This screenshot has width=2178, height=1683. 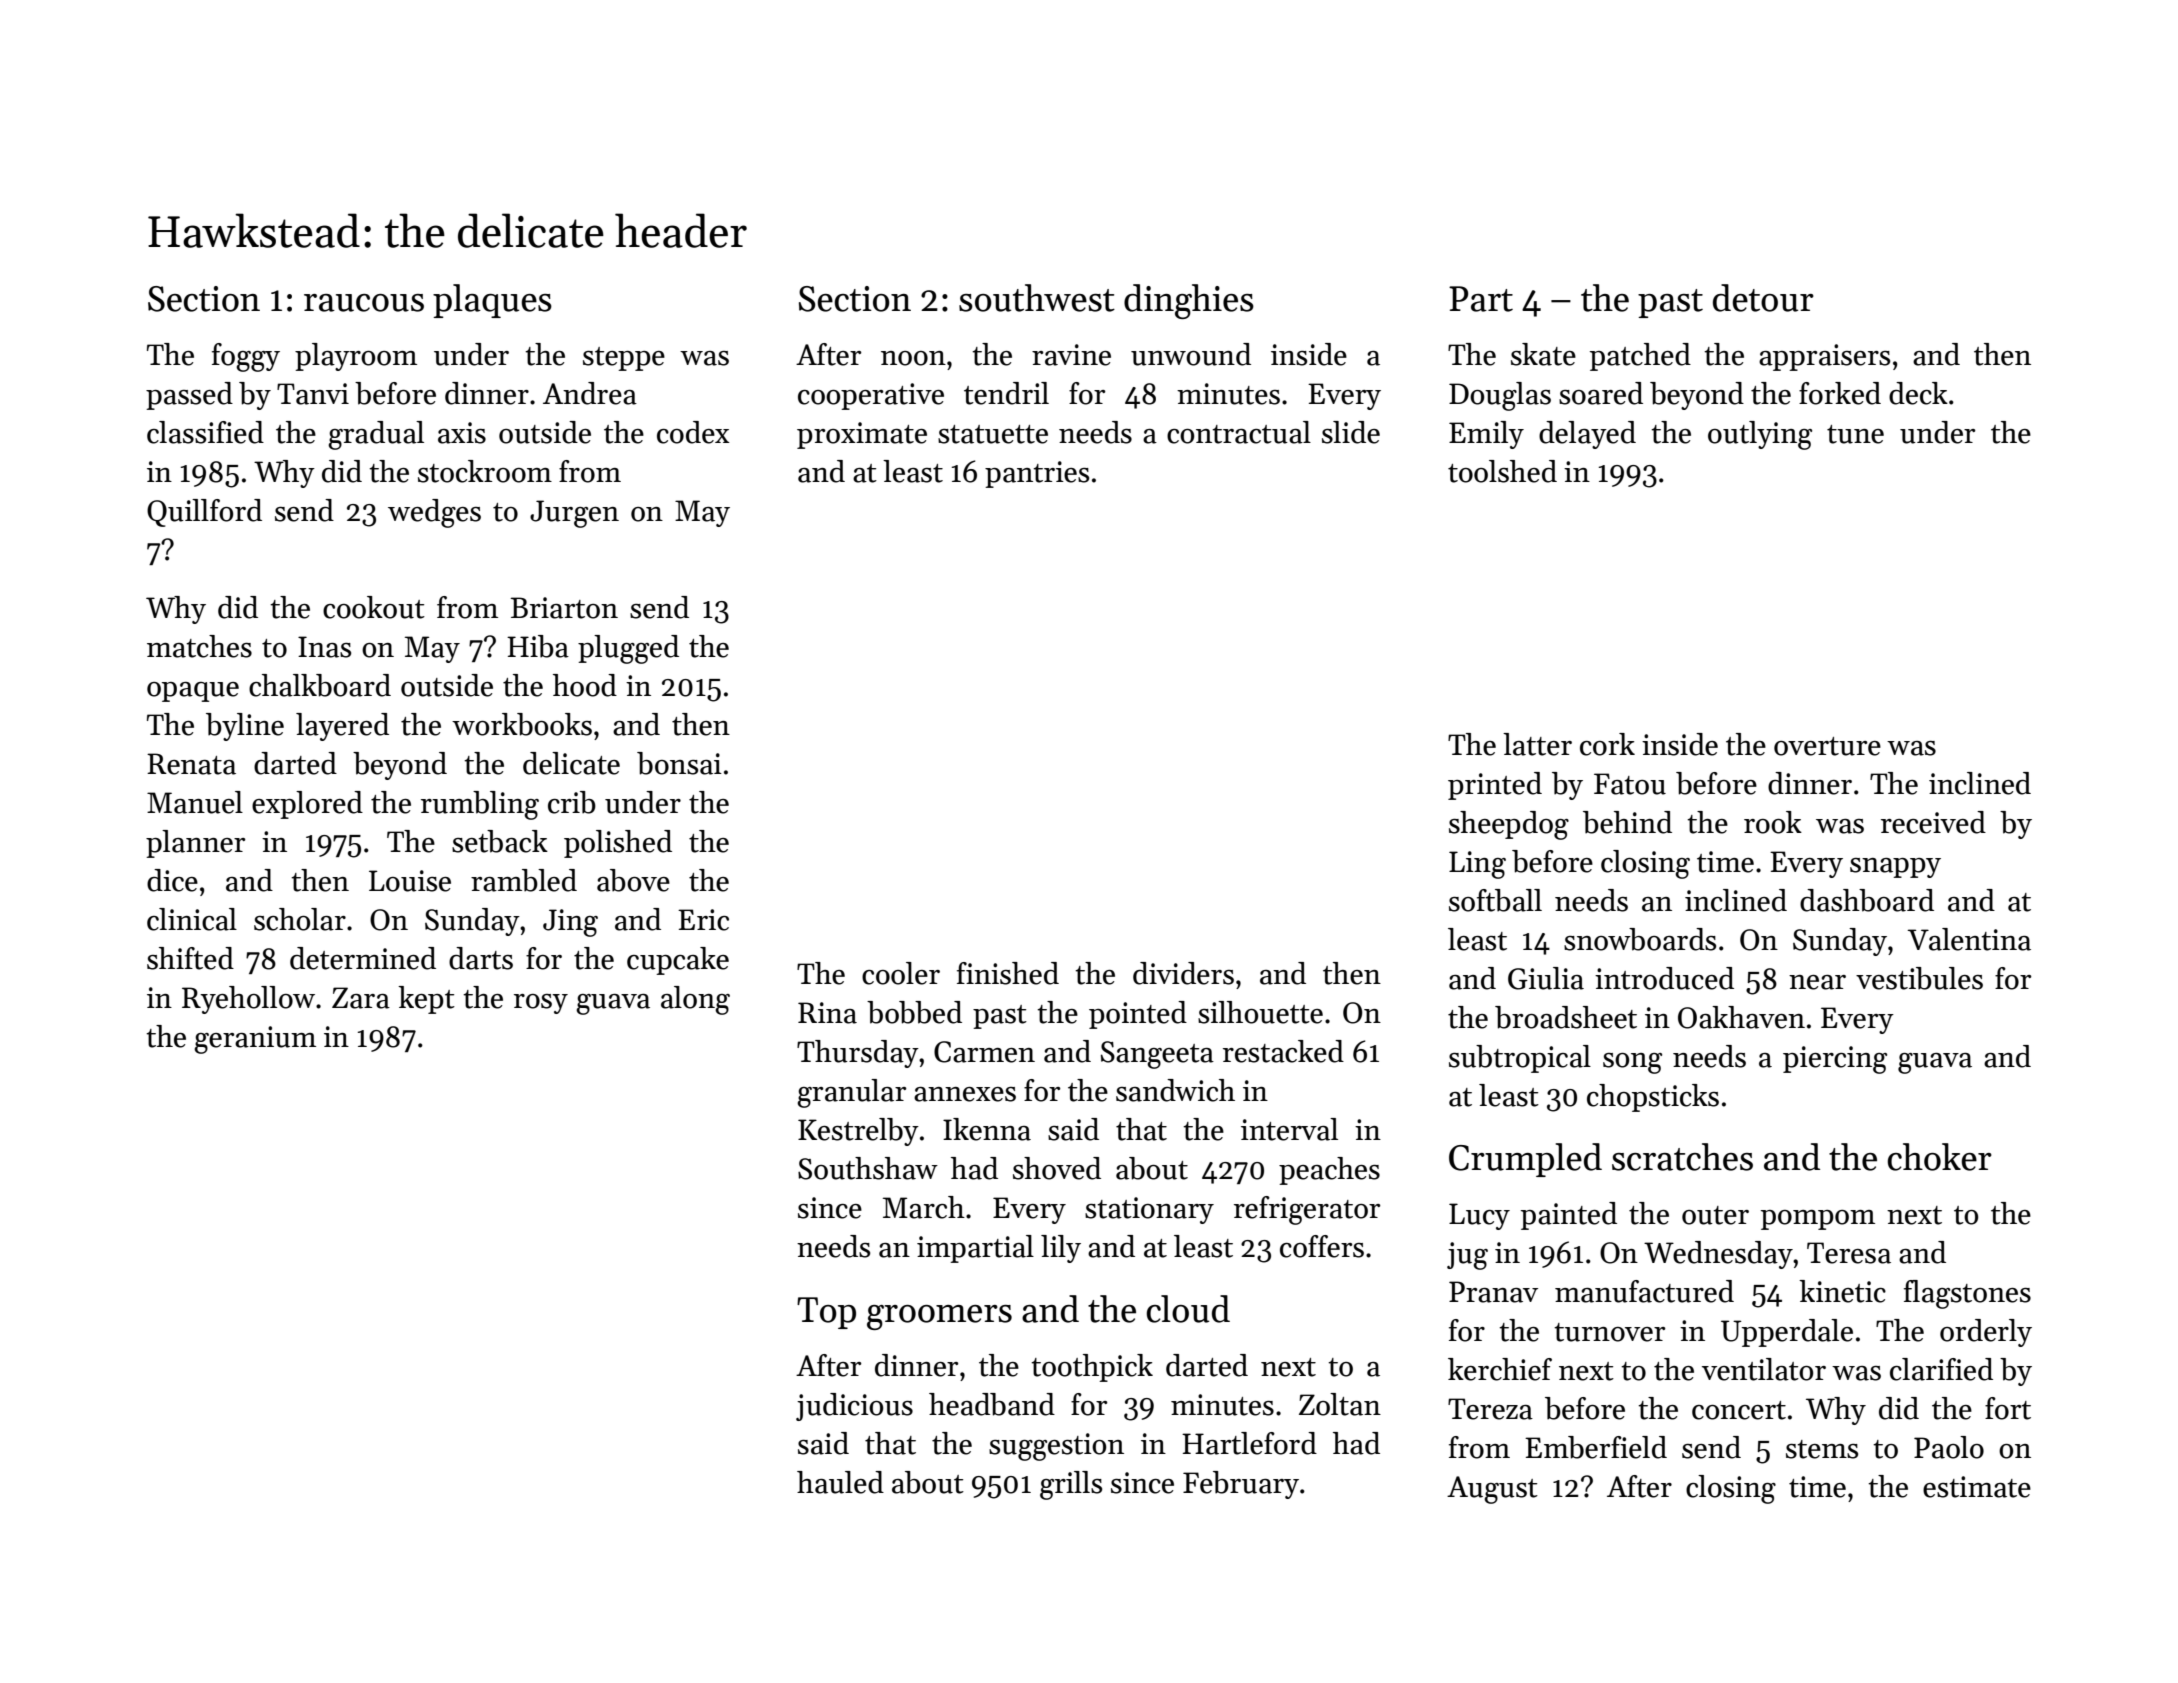 I want to click on appraisers, so click(x=1824, y=357).
